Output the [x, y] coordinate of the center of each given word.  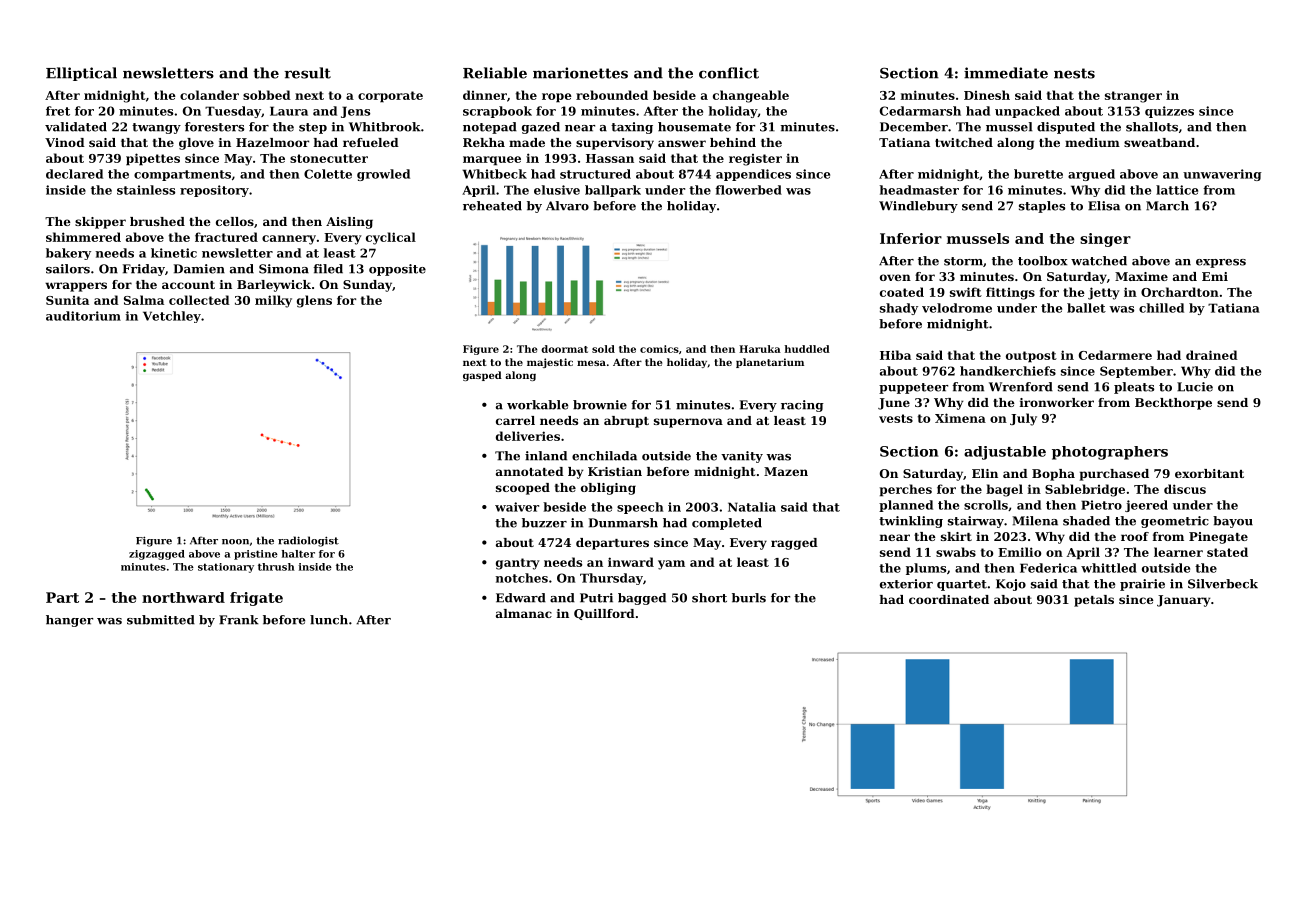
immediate [1006, 73]
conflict [729, 73]
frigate [256, 599]
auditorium [83, 316]
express [1221, 263]
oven [895, 277]
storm [963, 261]
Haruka [760, 349]
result [308, 73]
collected [199, 300]
